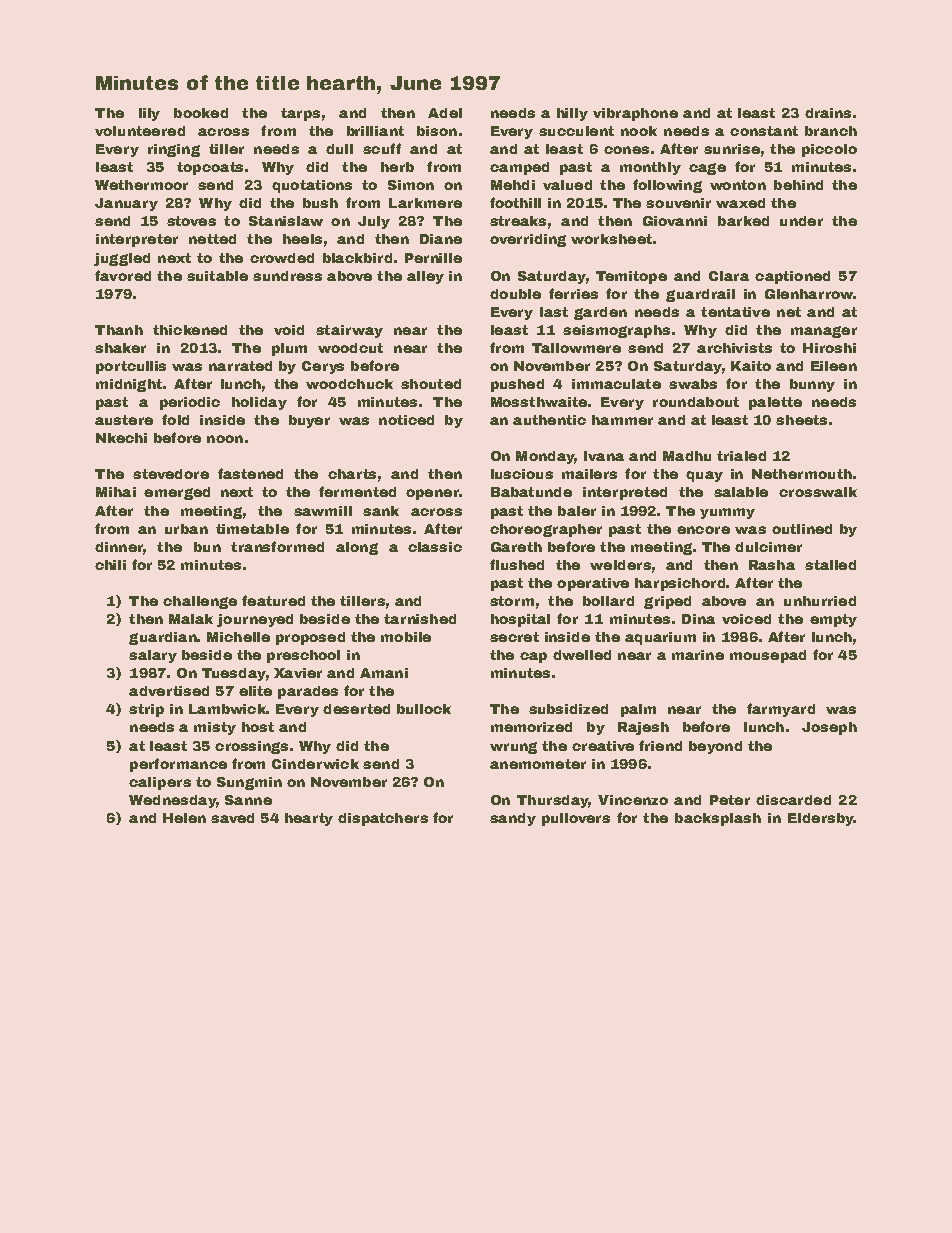 This page has width=952, height=1233. Describe the element at coordinates (406, 637) in the page. I see `mobile` at that location.
